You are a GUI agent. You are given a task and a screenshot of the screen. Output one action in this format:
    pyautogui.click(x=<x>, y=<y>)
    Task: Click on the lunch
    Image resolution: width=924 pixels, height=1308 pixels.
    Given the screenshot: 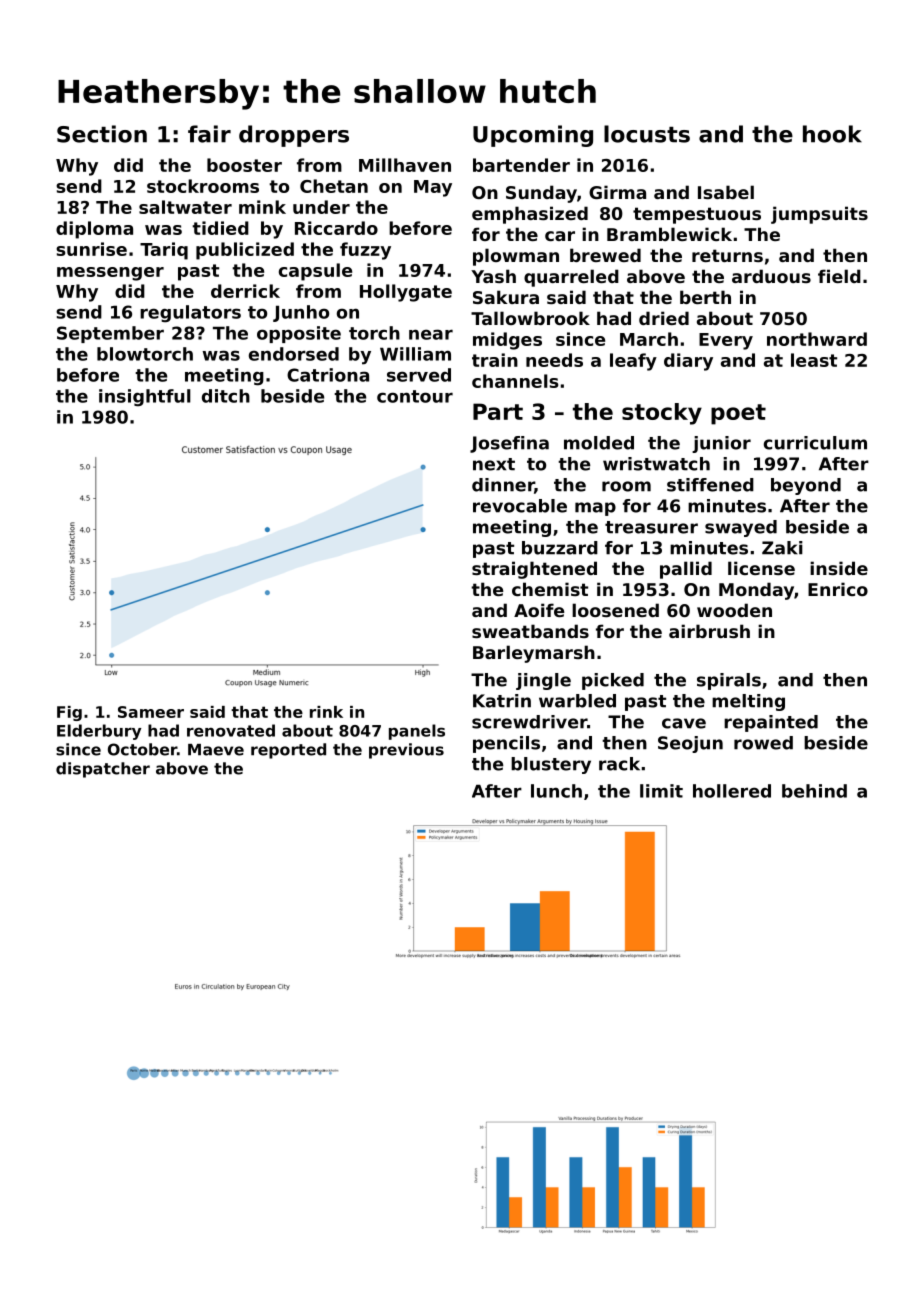 What is the action you would take?
    pyautogui.click(x=556, y=791)
